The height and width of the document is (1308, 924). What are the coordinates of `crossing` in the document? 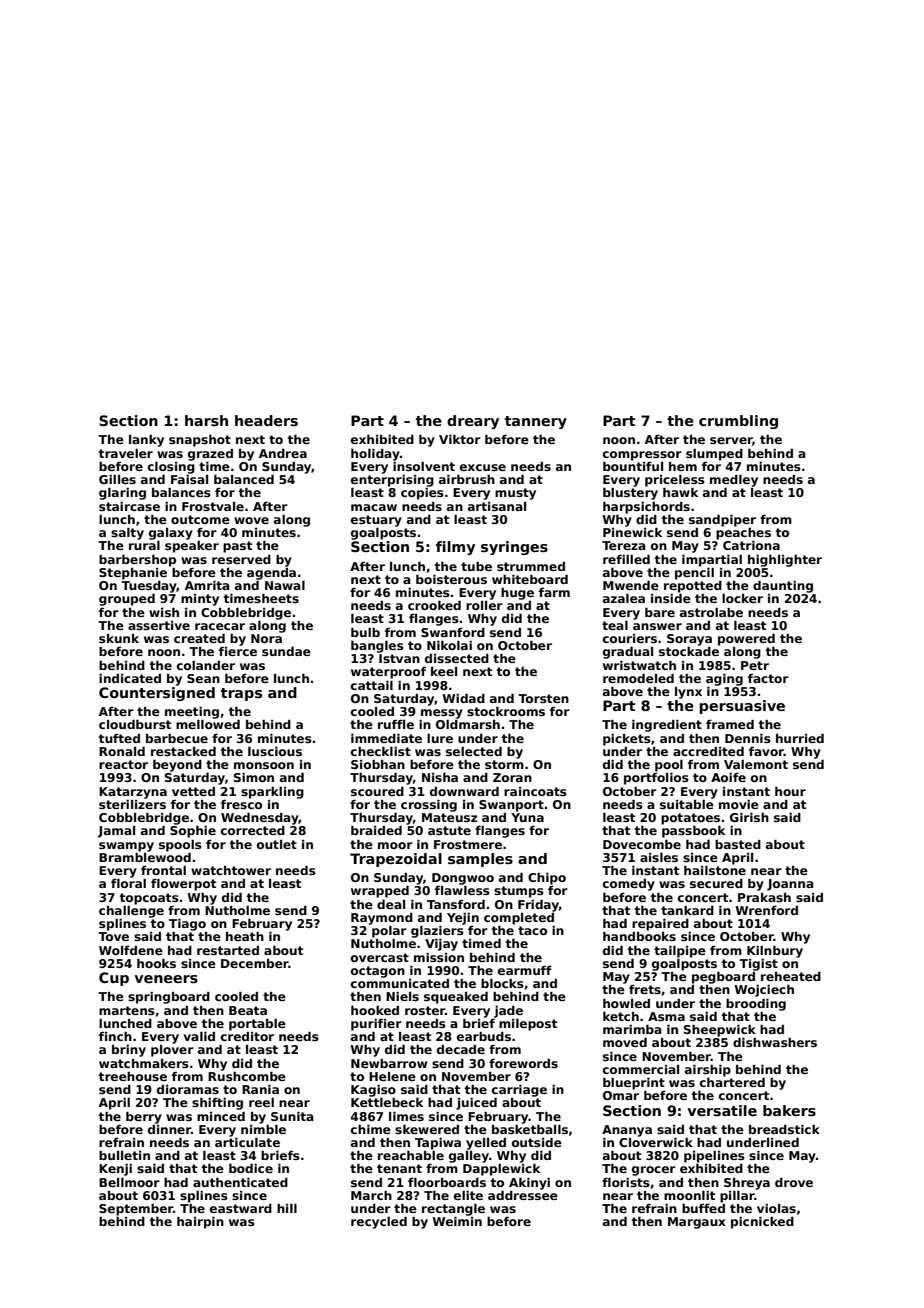 It's located at (429, 806).
